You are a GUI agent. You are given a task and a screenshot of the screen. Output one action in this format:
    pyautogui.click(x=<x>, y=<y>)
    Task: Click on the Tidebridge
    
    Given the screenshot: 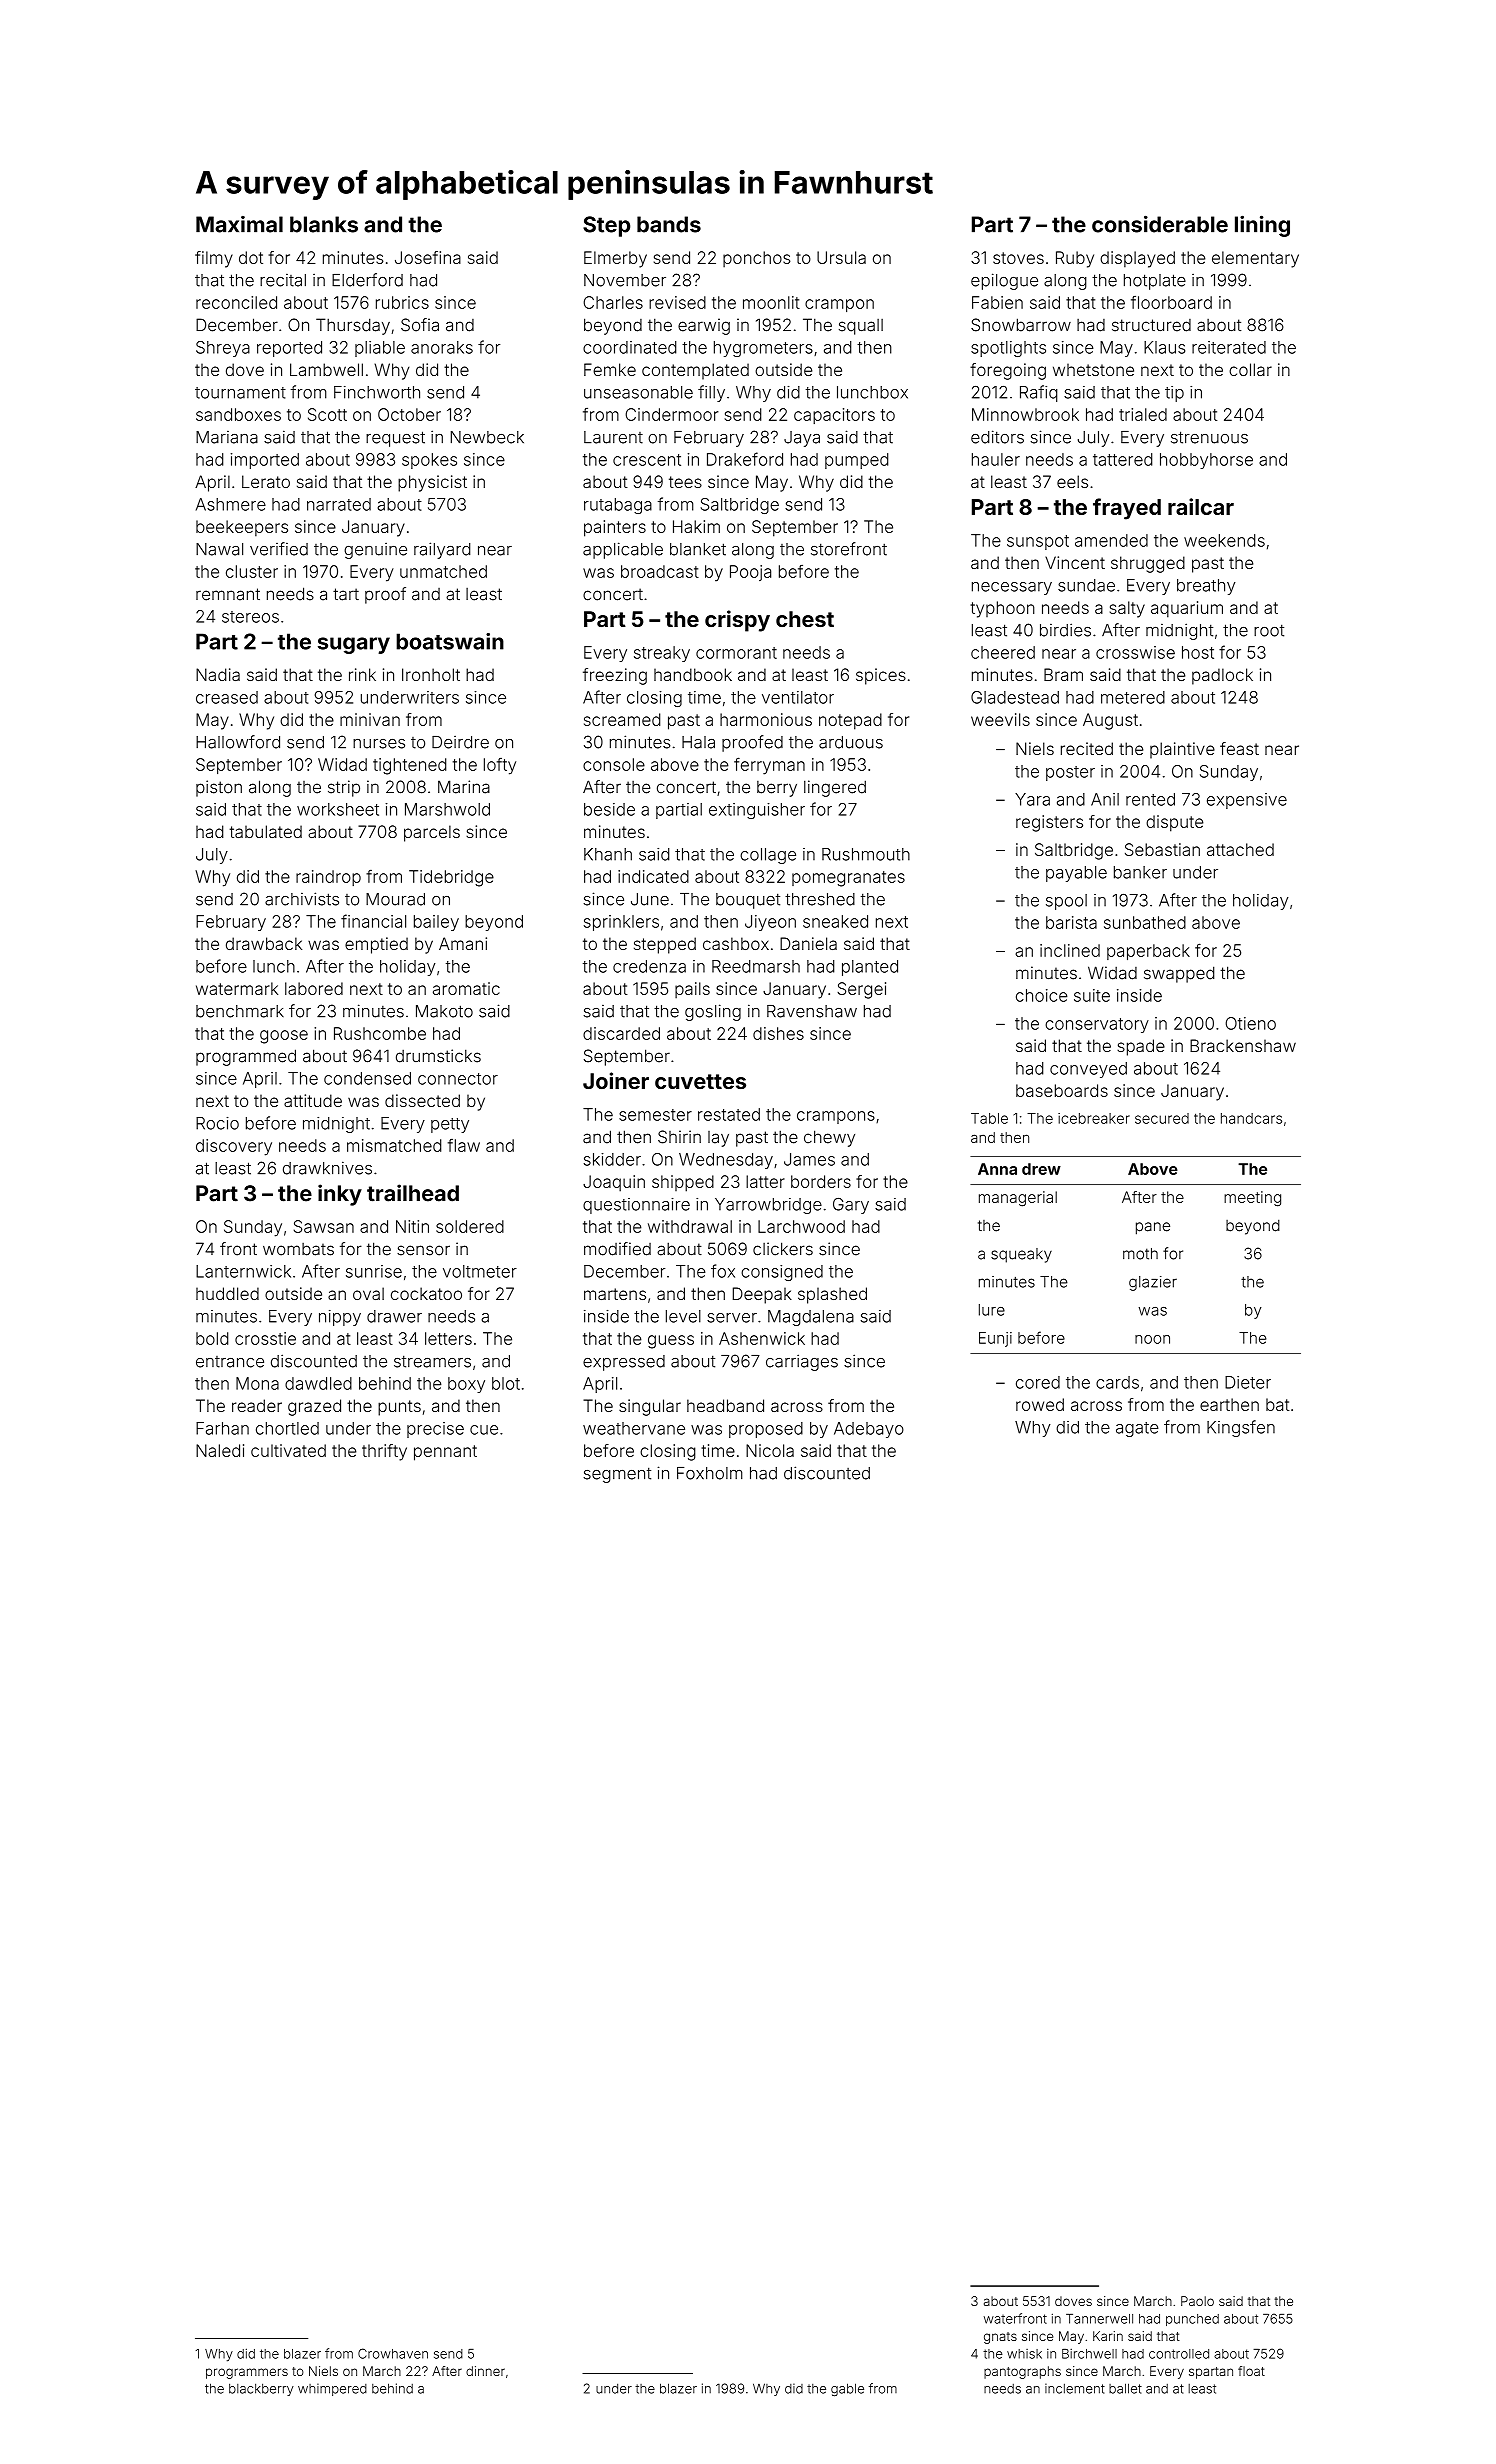 What is the action you would take?
    pyautogui.click(x=451, y=878)
